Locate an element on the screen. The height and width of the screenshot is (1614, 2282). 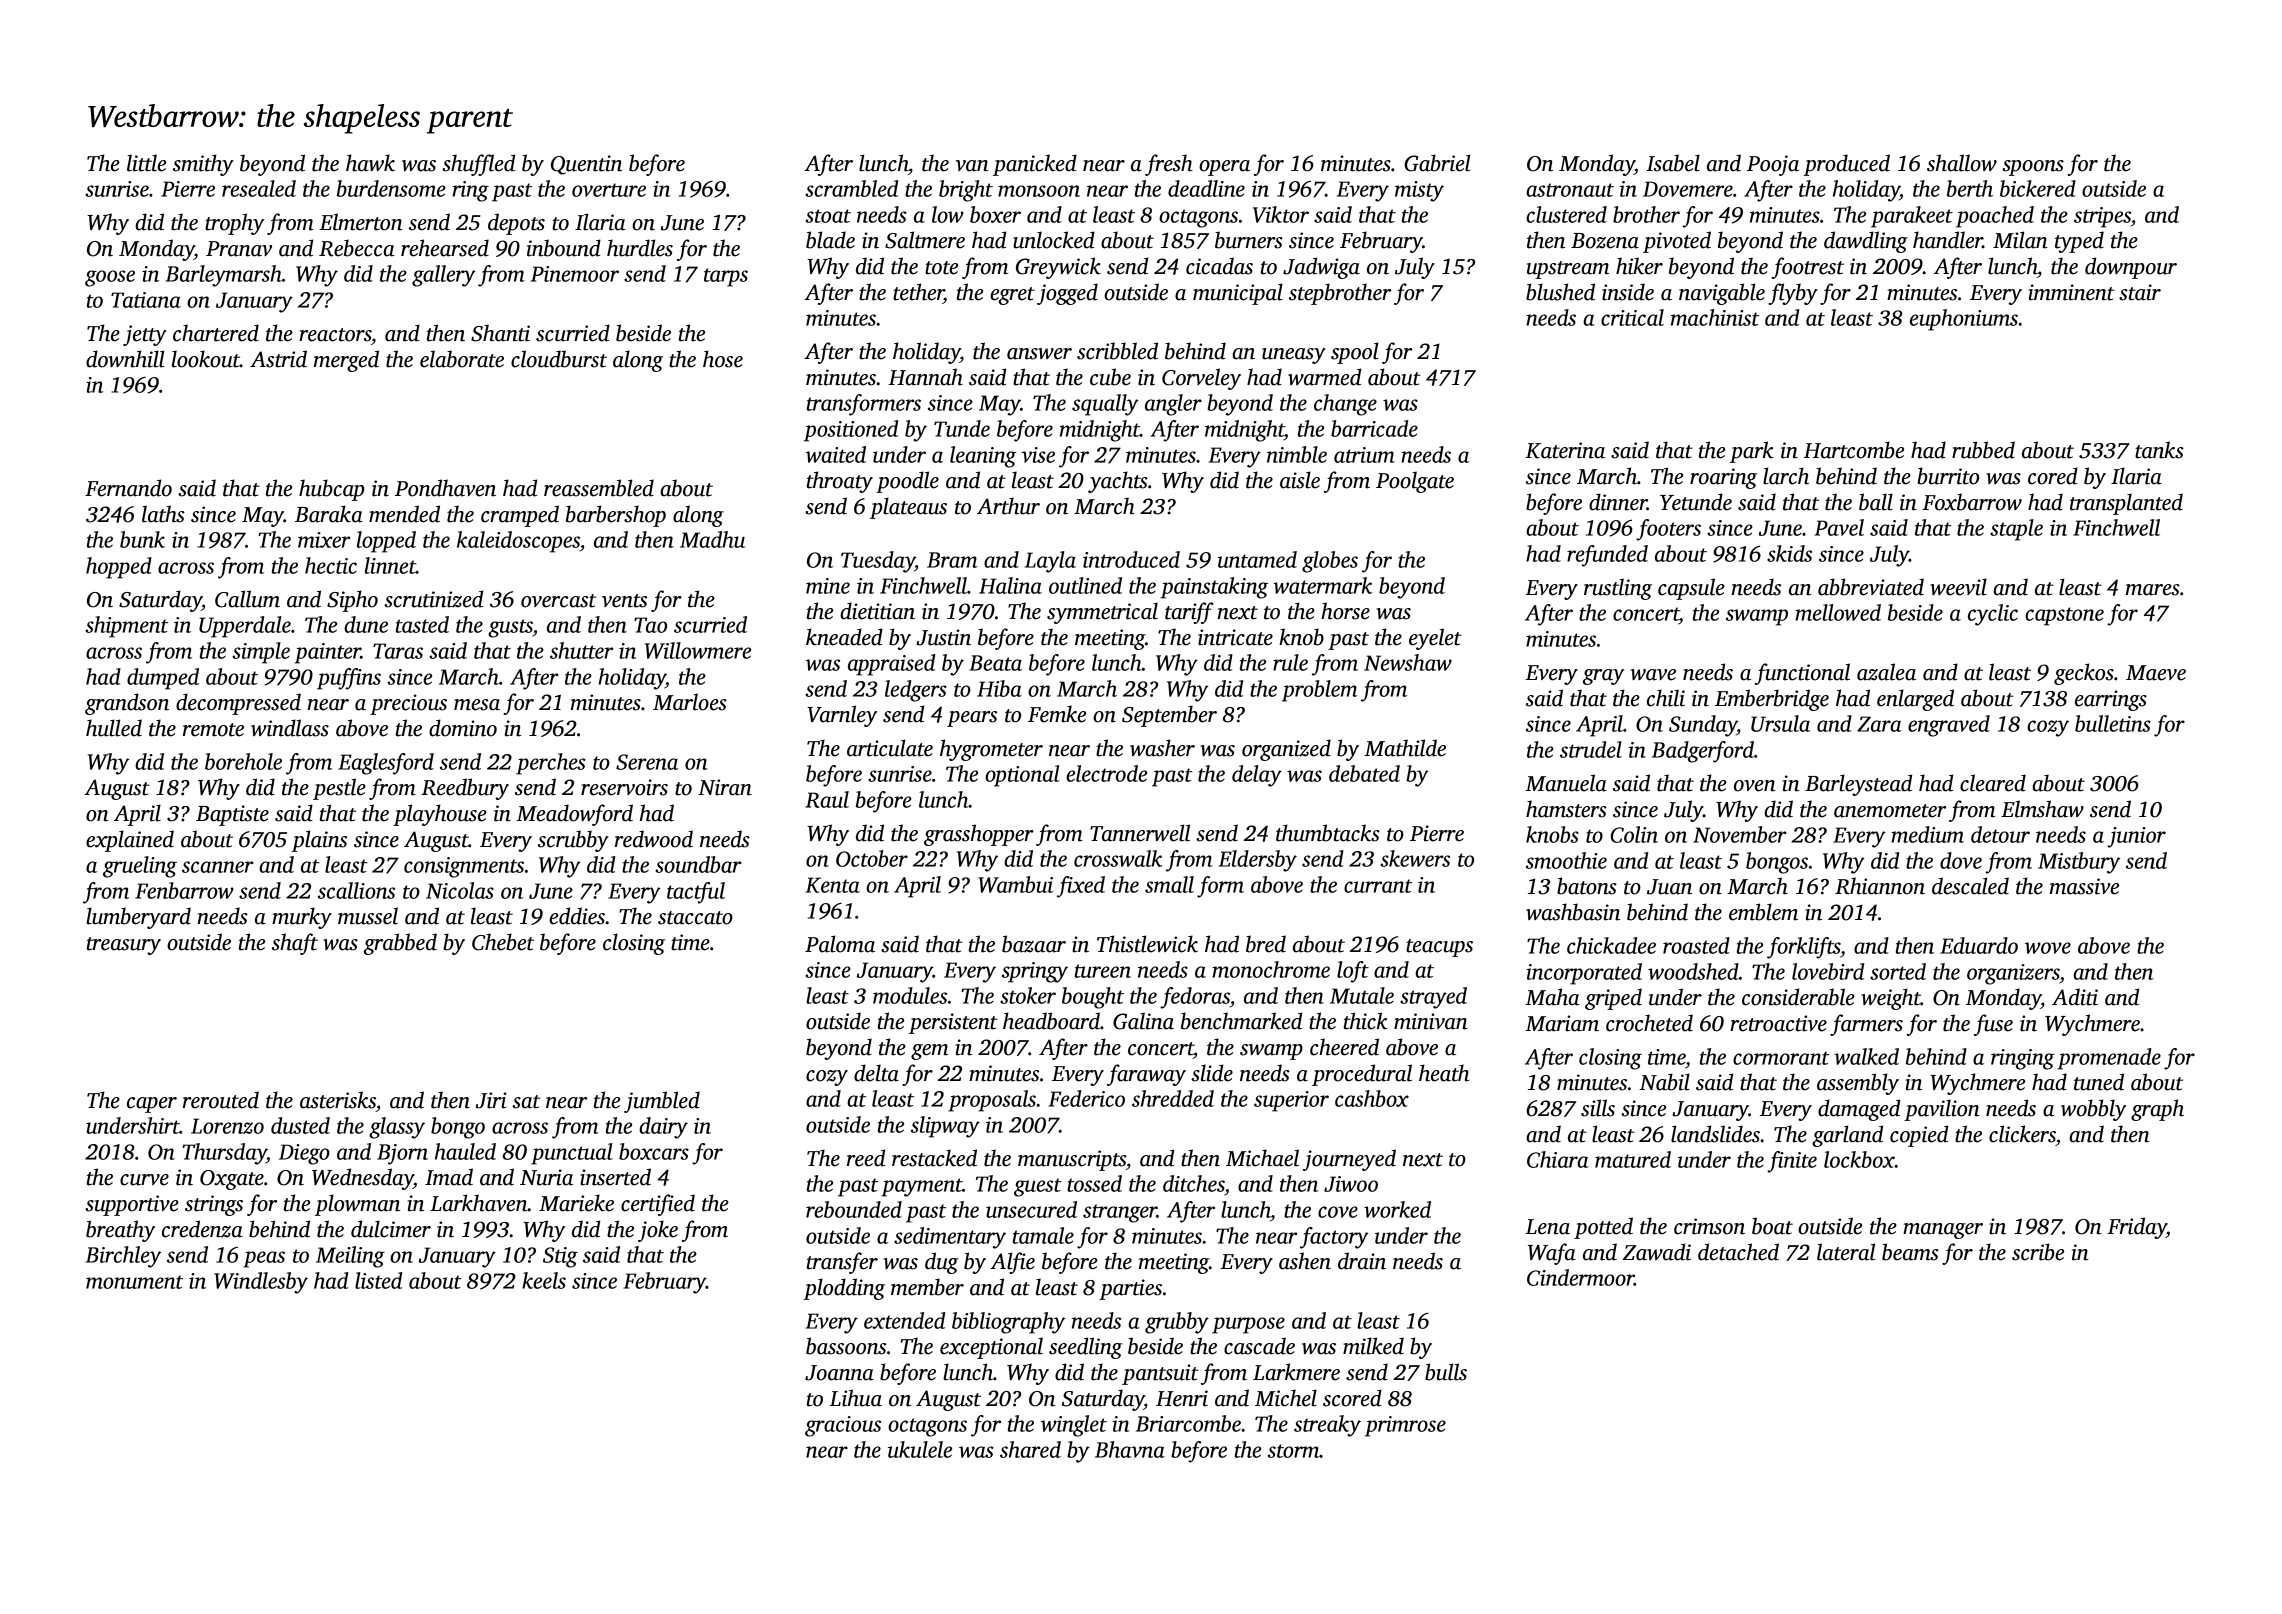
storm is located at coordinates (1294, 1451).
